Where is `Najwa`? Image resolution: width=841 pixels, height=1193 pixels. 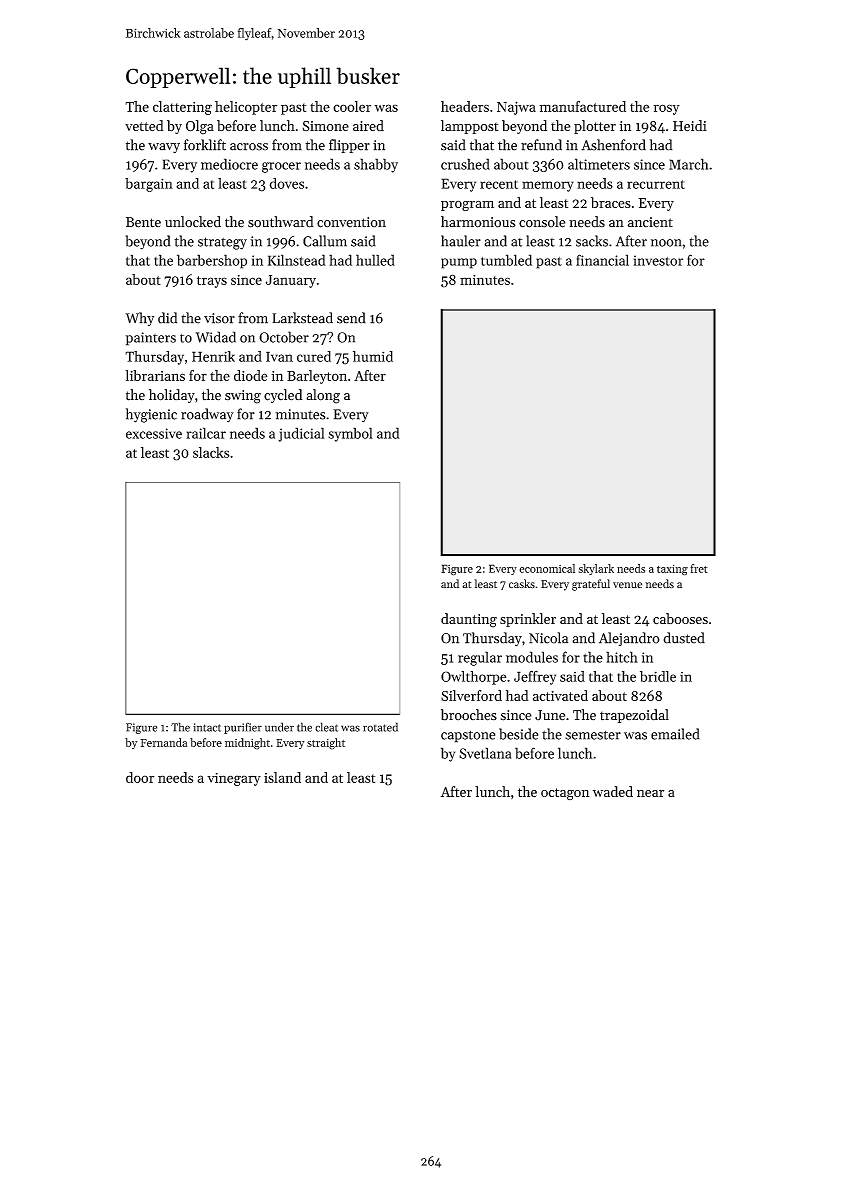
Najwa is located at coordinates (516, 108).
